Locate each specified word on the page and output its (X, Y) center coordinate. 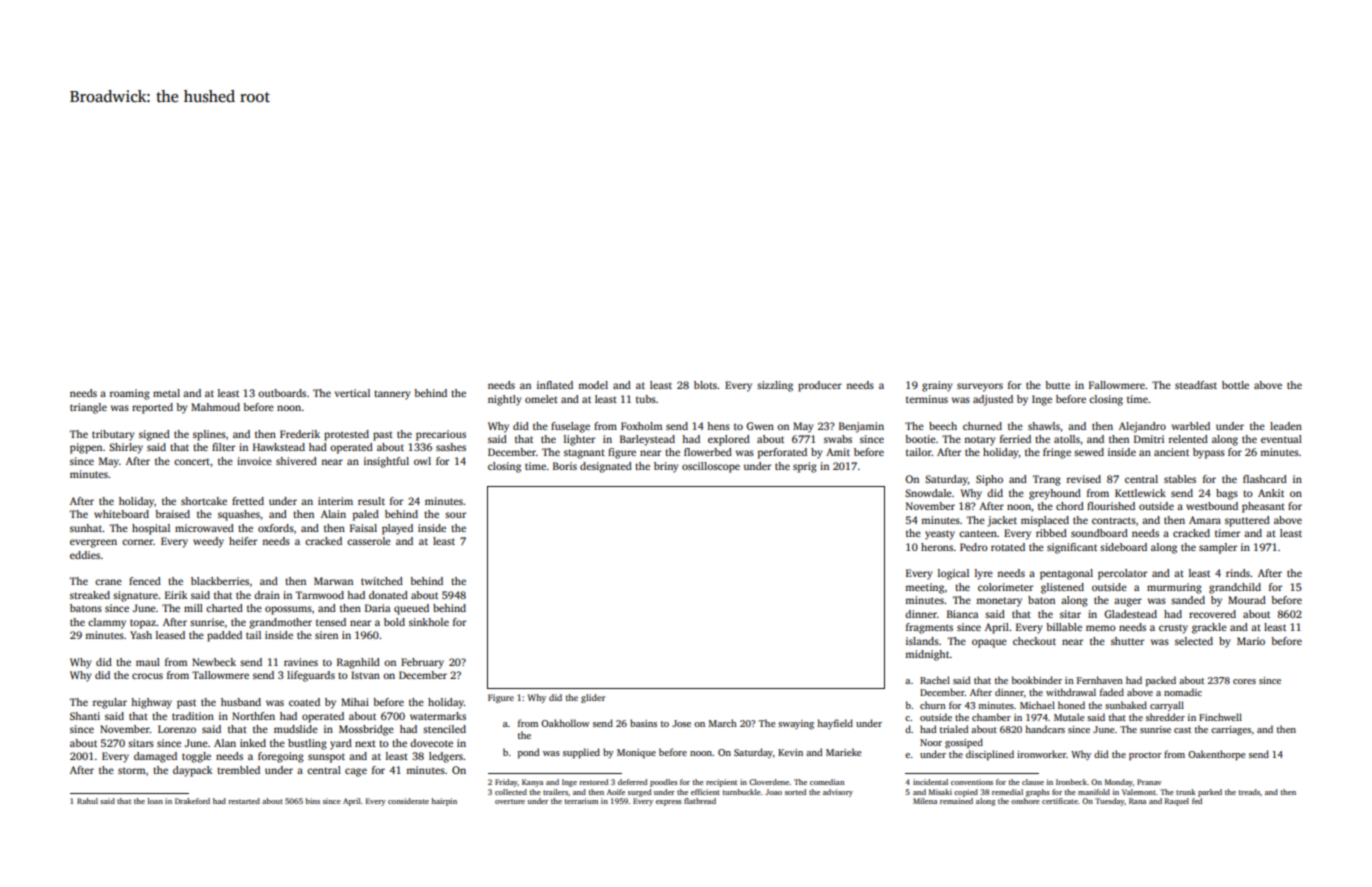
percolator (1122, 574)
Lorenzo (177, 729)
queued (411, 609)
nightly (505, 400)
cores (1244, 681)
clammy (107, 623)
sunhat (86, 528)
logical (953, 574)
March (723, 723)
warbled (1191, 426)
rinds (1238, 573)
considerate (408, 801)
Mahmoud (215, 407)
